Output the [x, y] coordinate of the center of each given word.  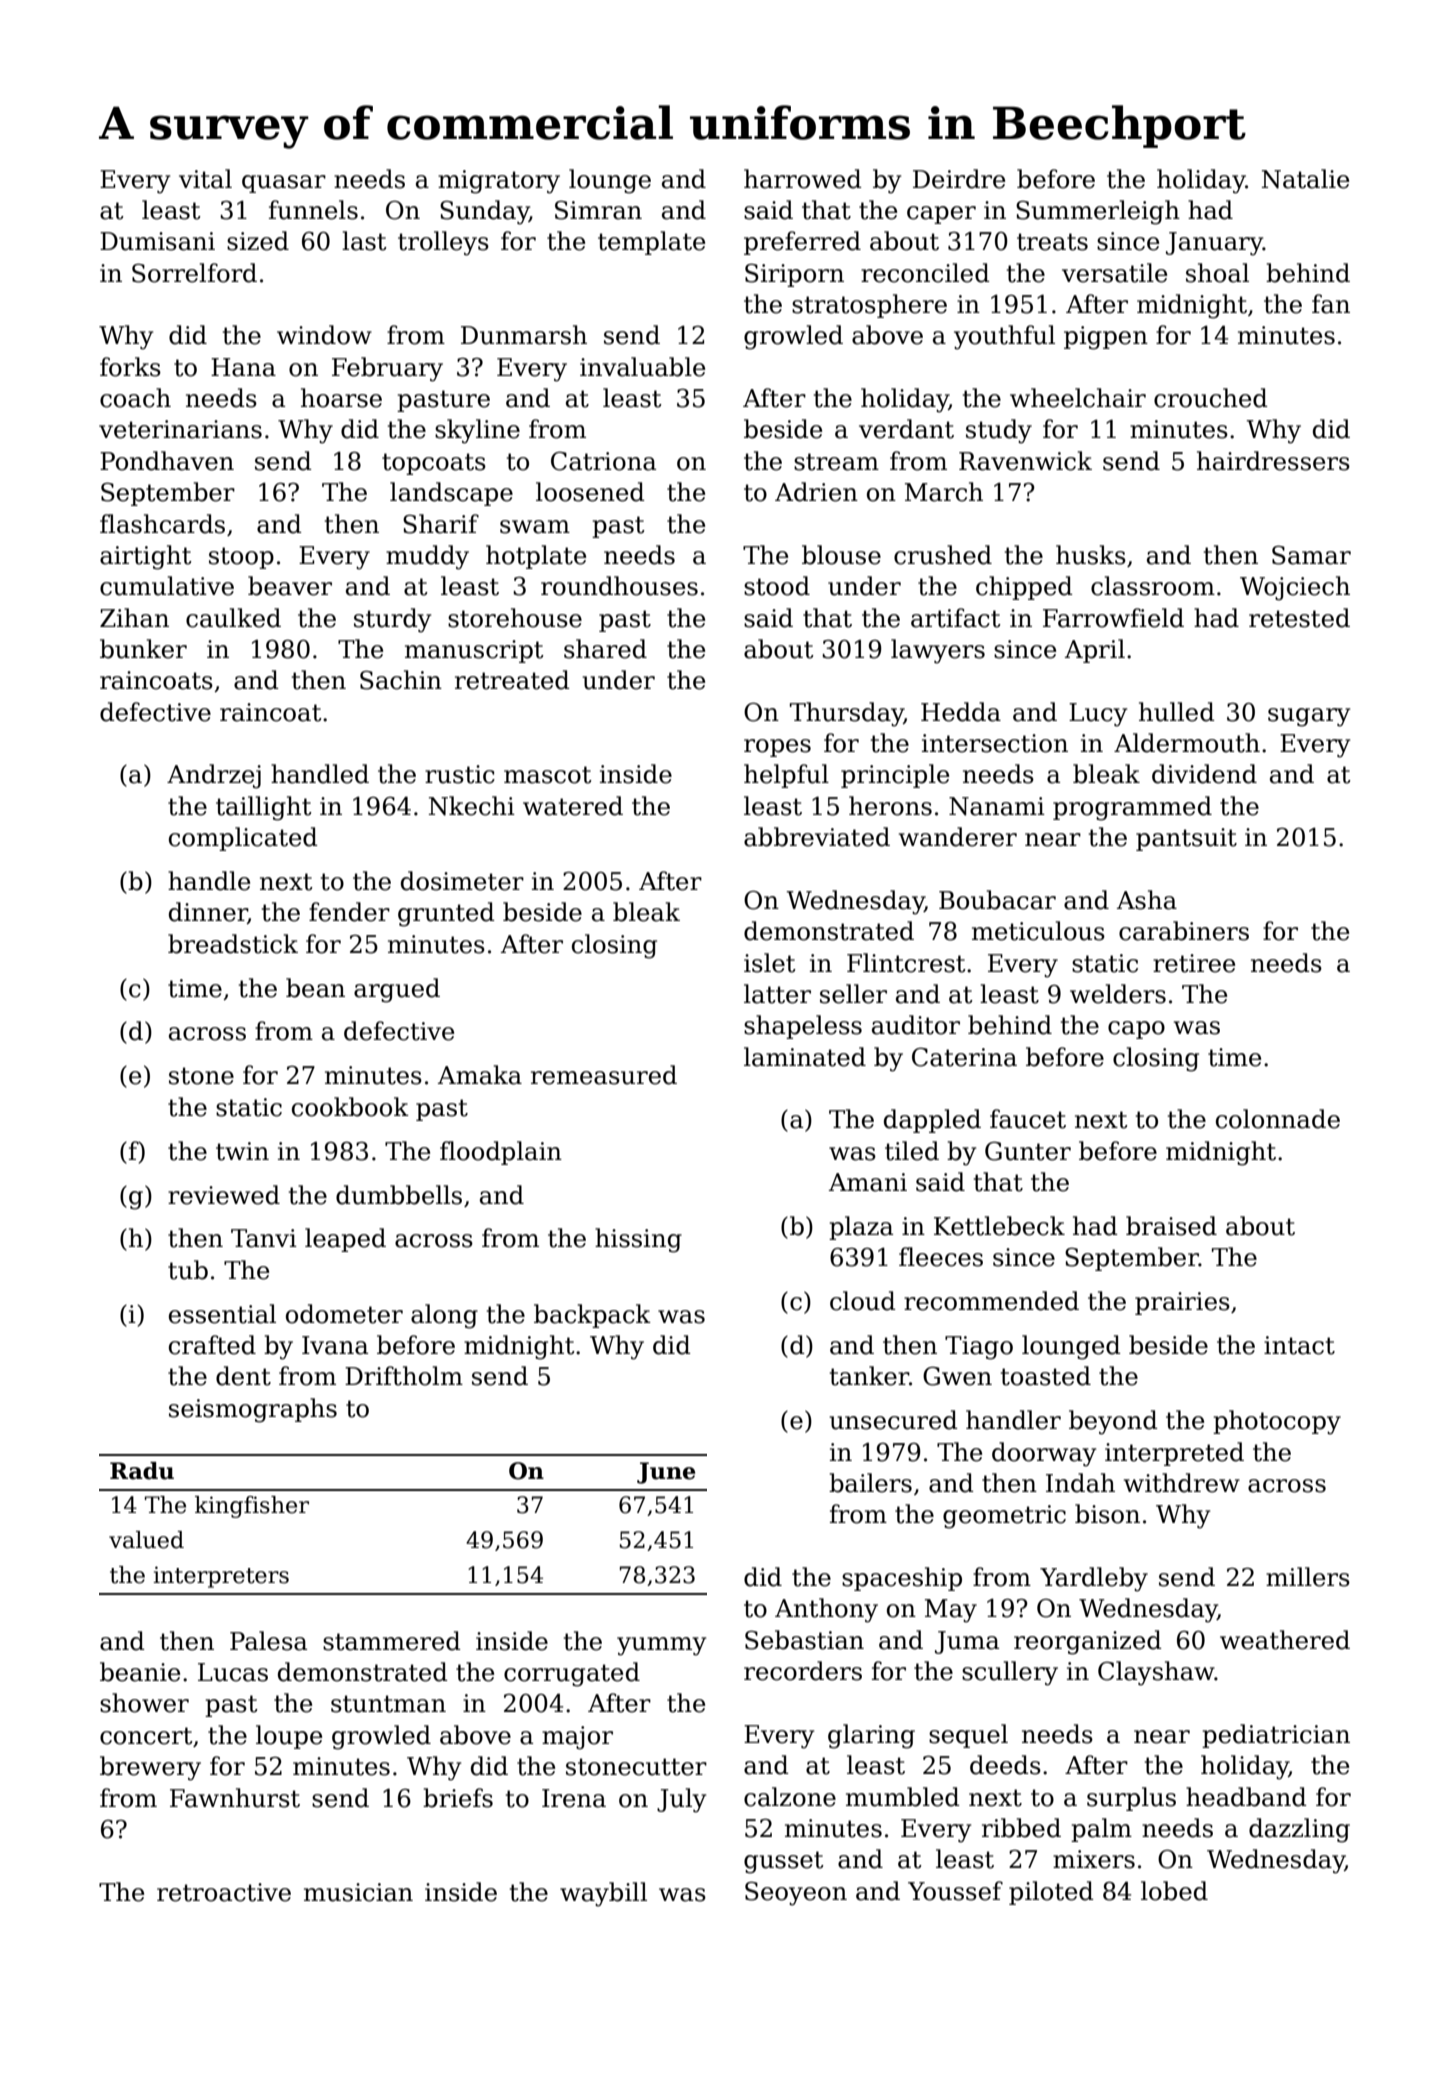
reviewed [224, 1195]
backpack [592, 1316]
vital [205, 179]
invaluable [642, 367]
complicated [243, 839]
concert [146, 1736]
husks [1091, 555]
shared [605, 649]
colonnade [1278, 1119]
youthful [1004, 337]
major [577, 1738]
